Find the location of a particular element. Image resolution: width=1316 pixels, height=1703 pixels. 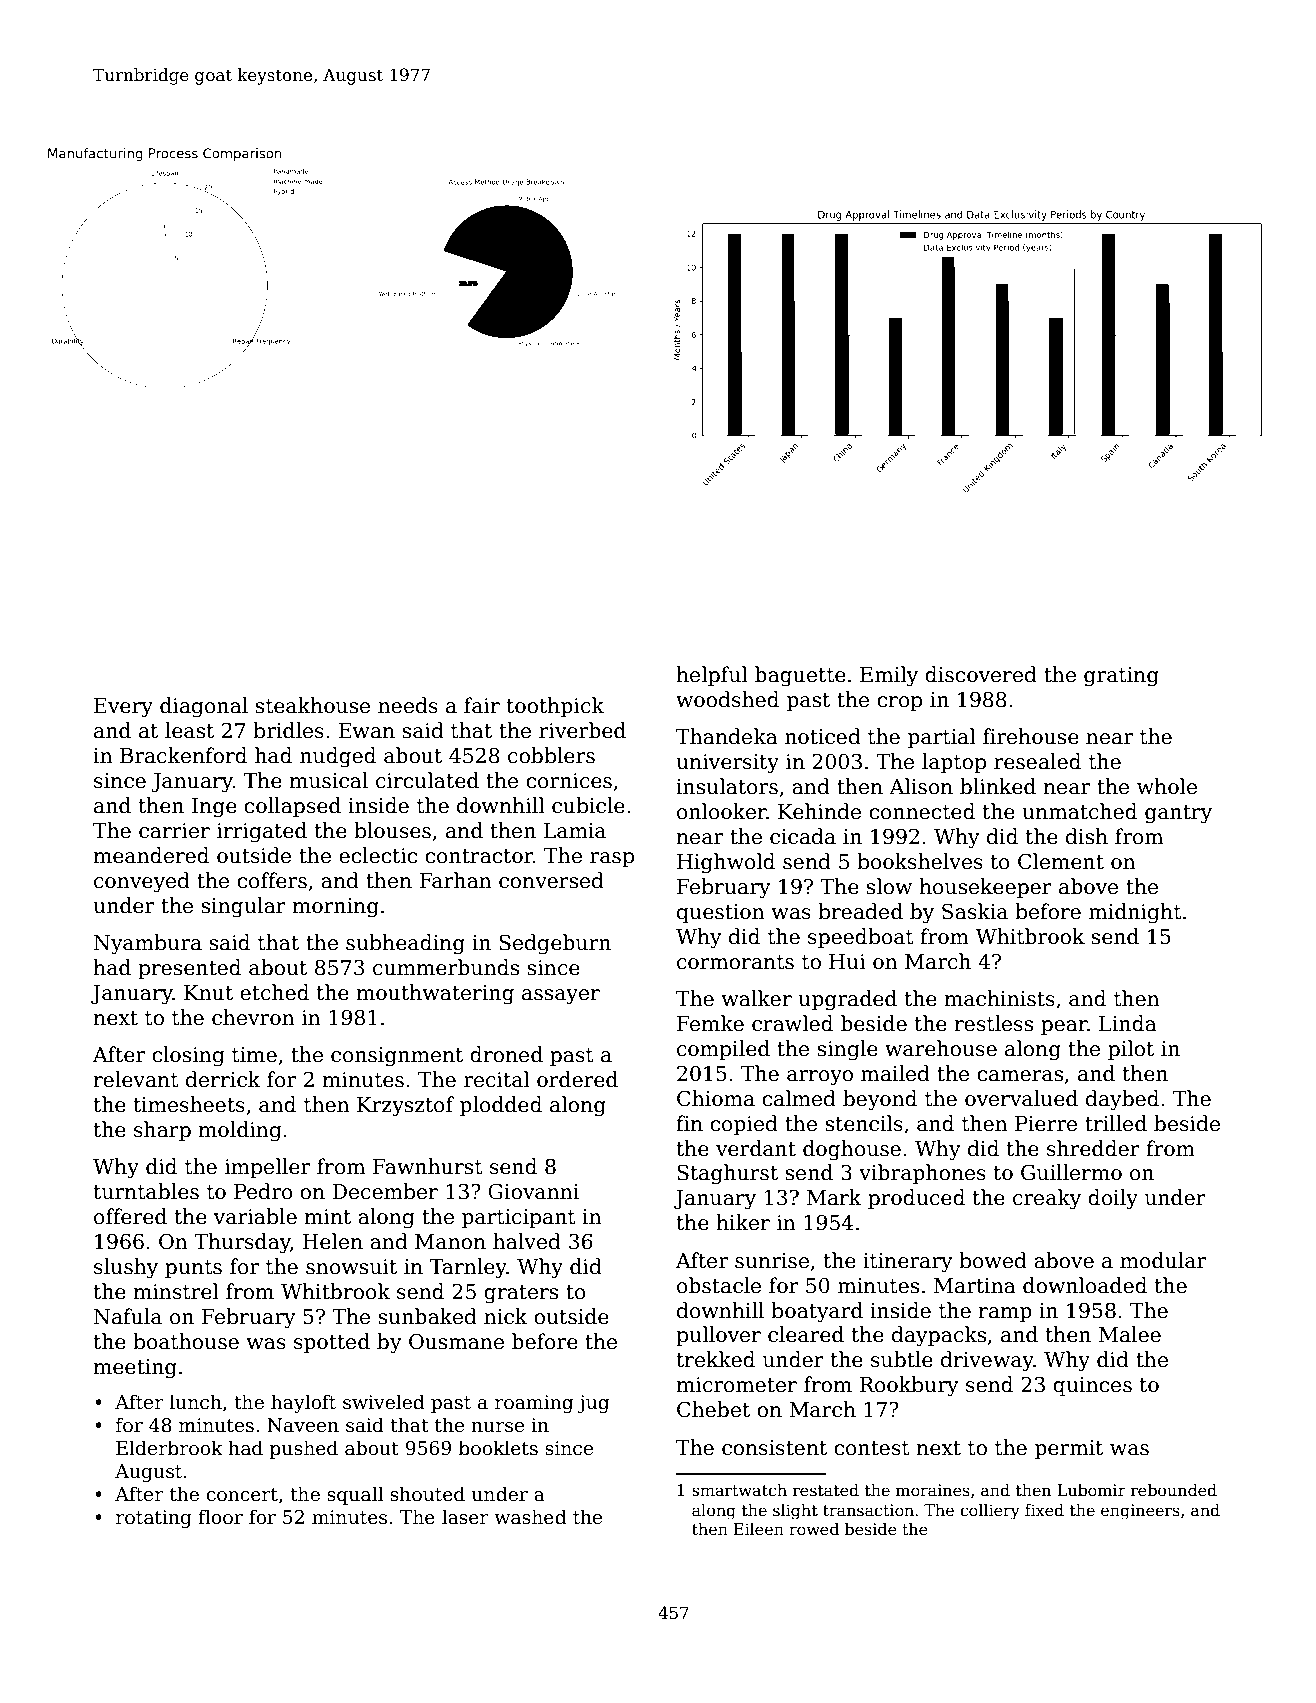

cornices is located at coordinates (569, 781).
